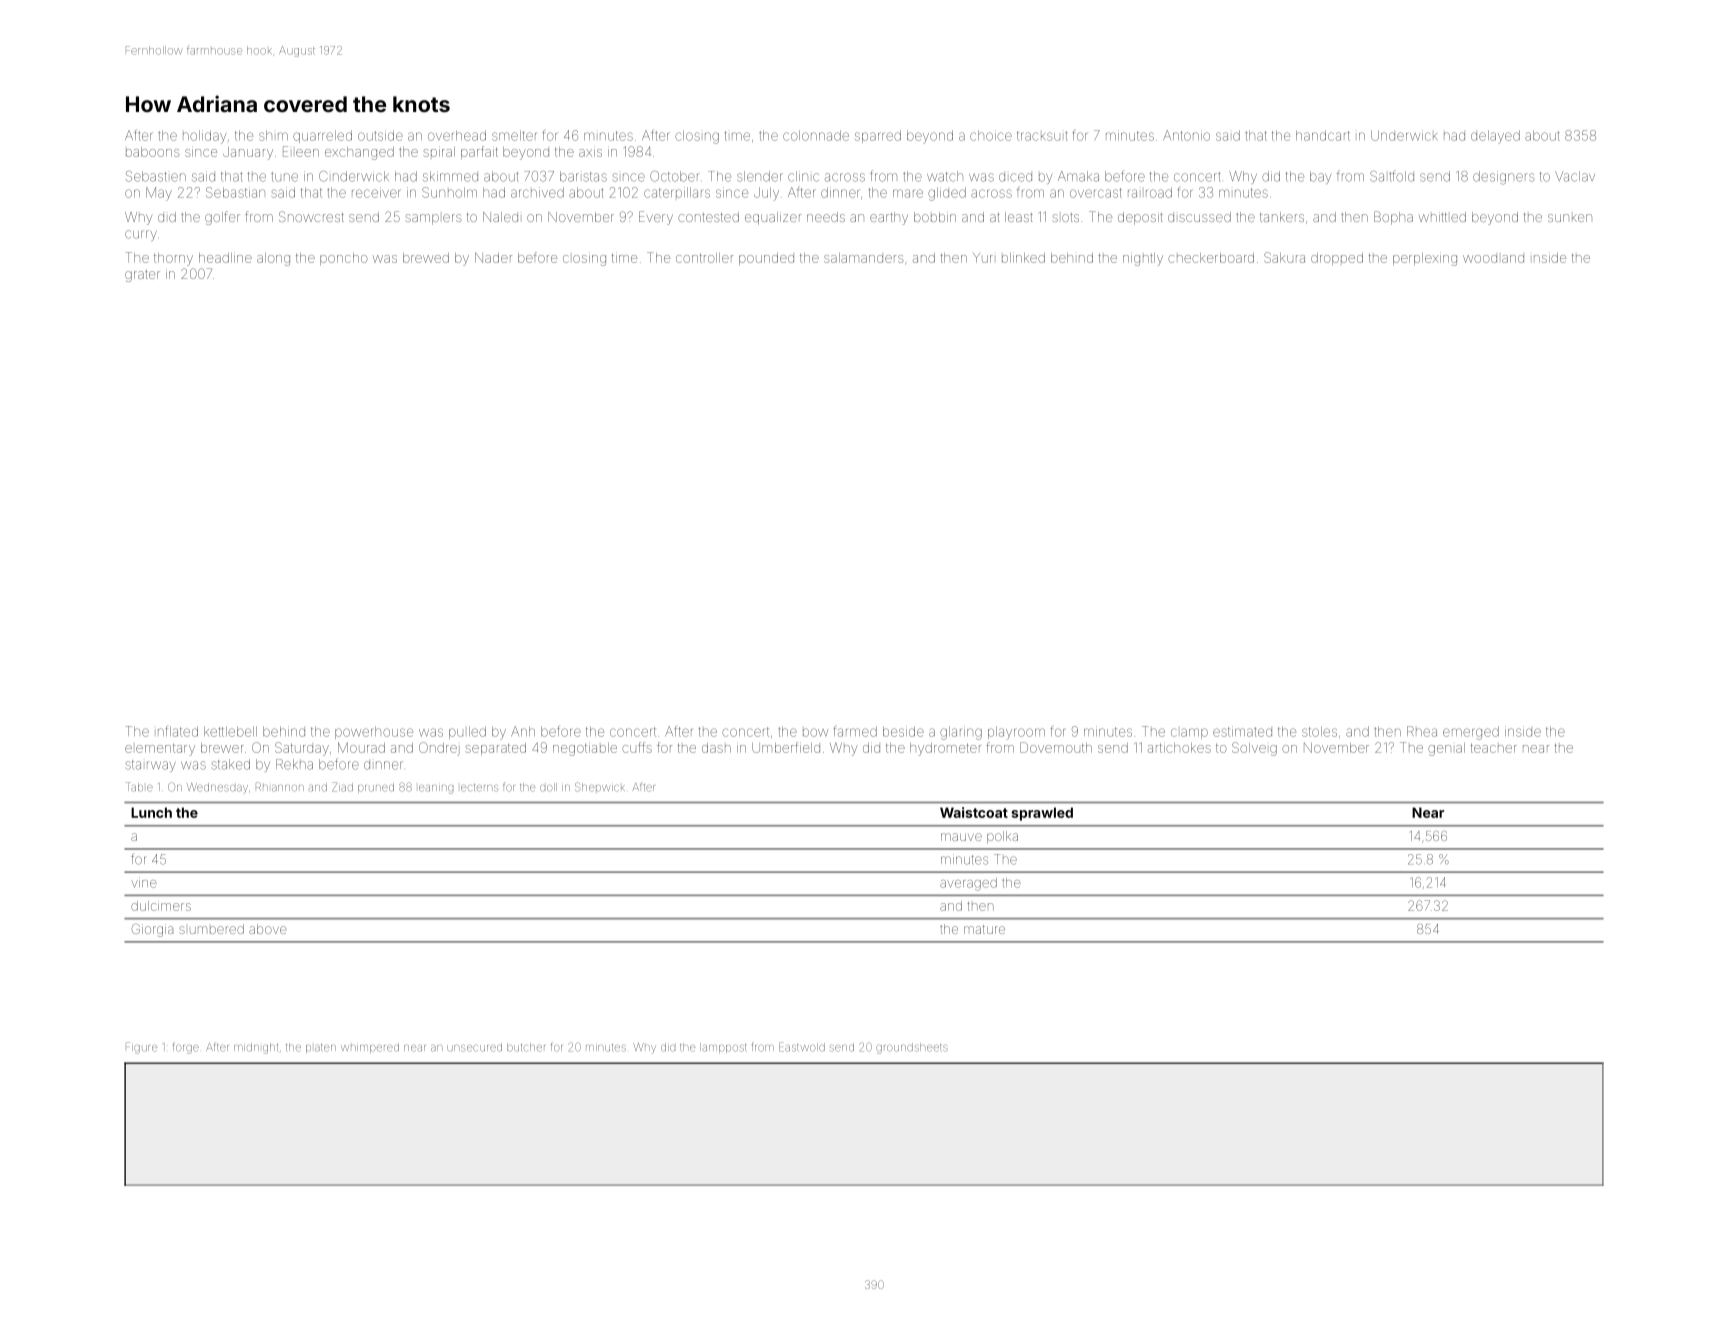  What do you see at coordinates (1493, 259) in the page?
I see `woodland` at bounding box center [1493, 259].
